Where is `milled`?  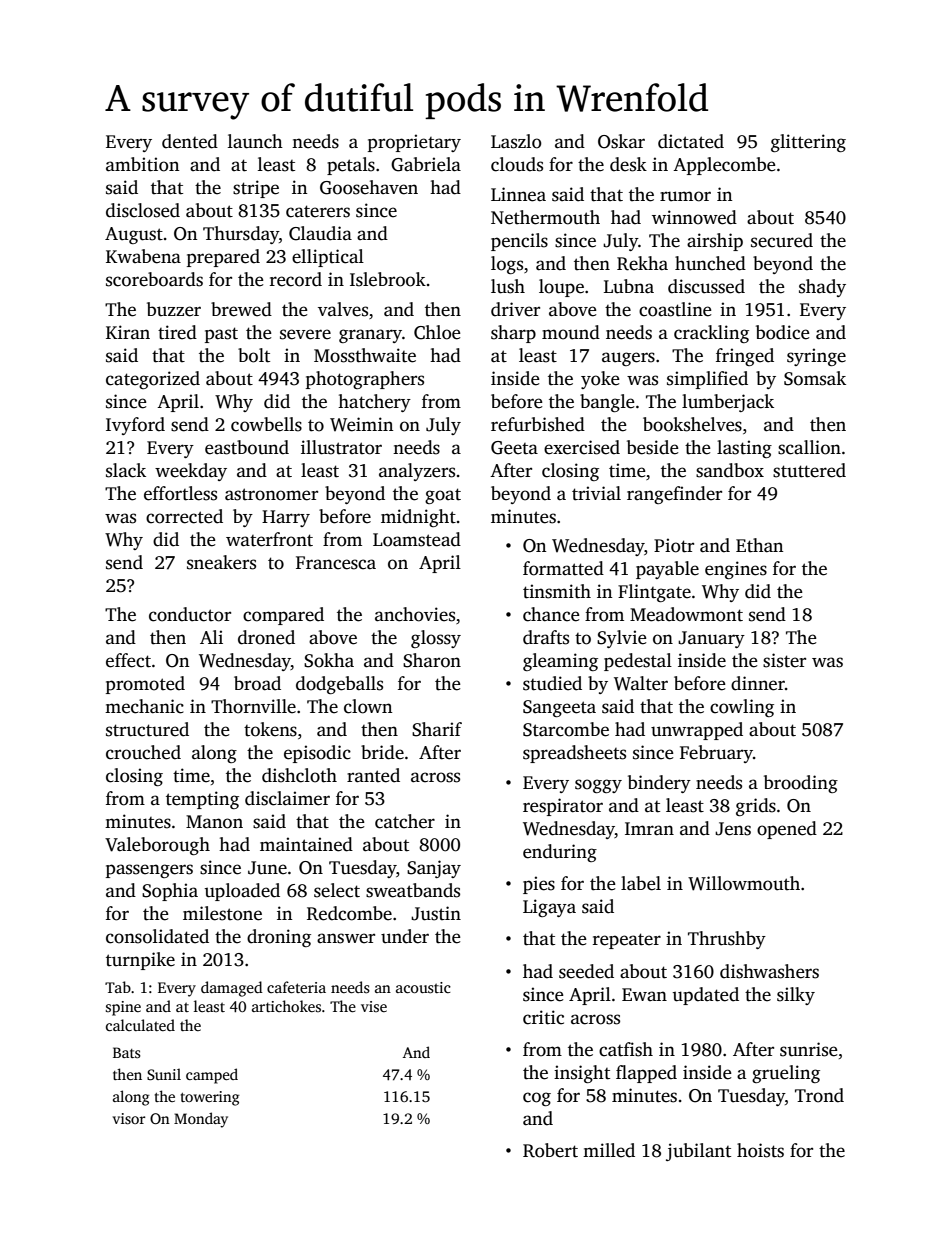 milled is located at coordinates (609, 1150).
